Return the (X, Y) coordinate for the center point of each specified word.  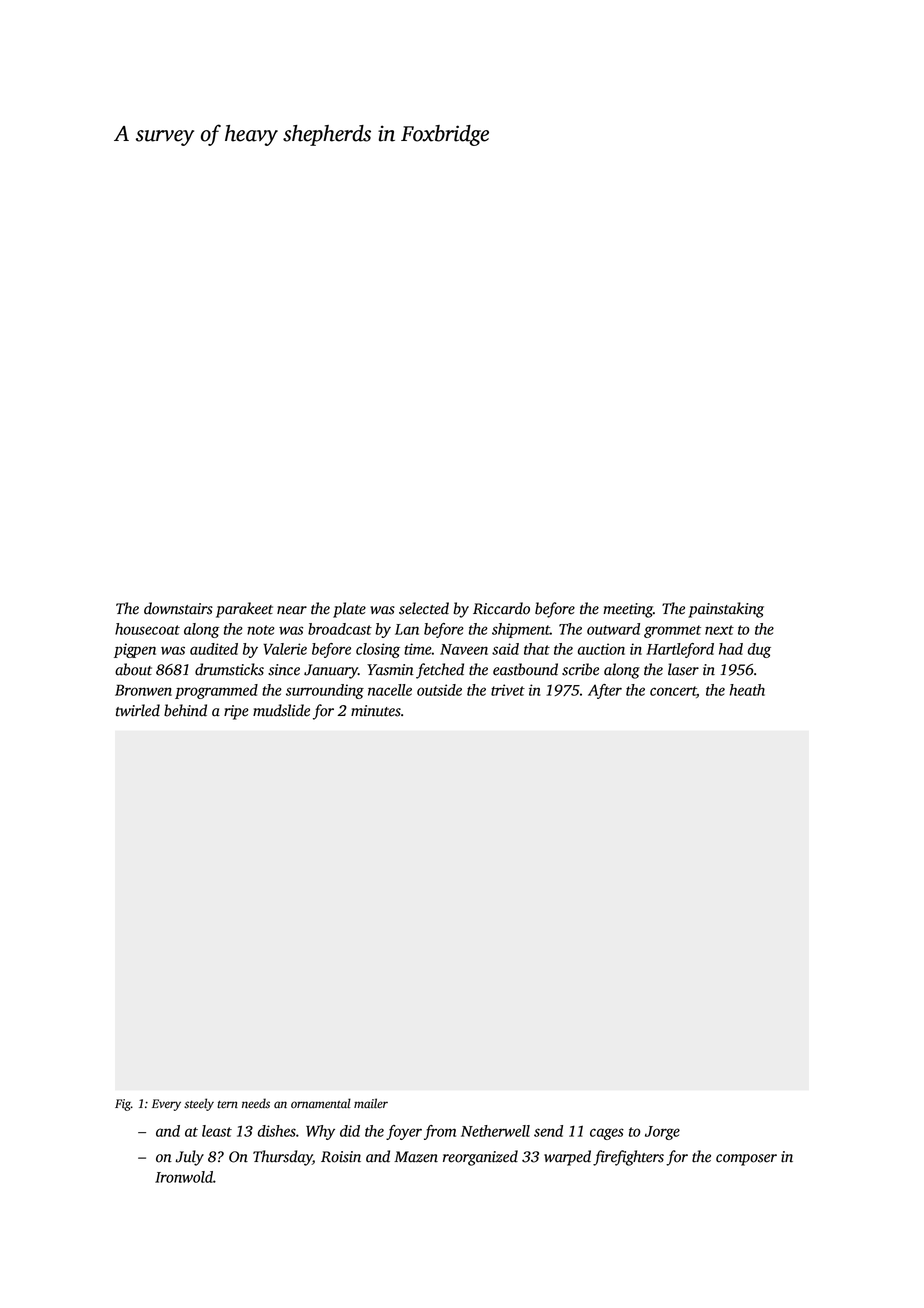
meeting (628, 610)
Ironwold (184, 1177)
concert (673, 692)
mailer (371, 1103)
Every (166, 1105)
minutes (376, 711)
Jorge (662, 1133)
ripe (236, 712)
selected (424, 608)
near (292, 610)
